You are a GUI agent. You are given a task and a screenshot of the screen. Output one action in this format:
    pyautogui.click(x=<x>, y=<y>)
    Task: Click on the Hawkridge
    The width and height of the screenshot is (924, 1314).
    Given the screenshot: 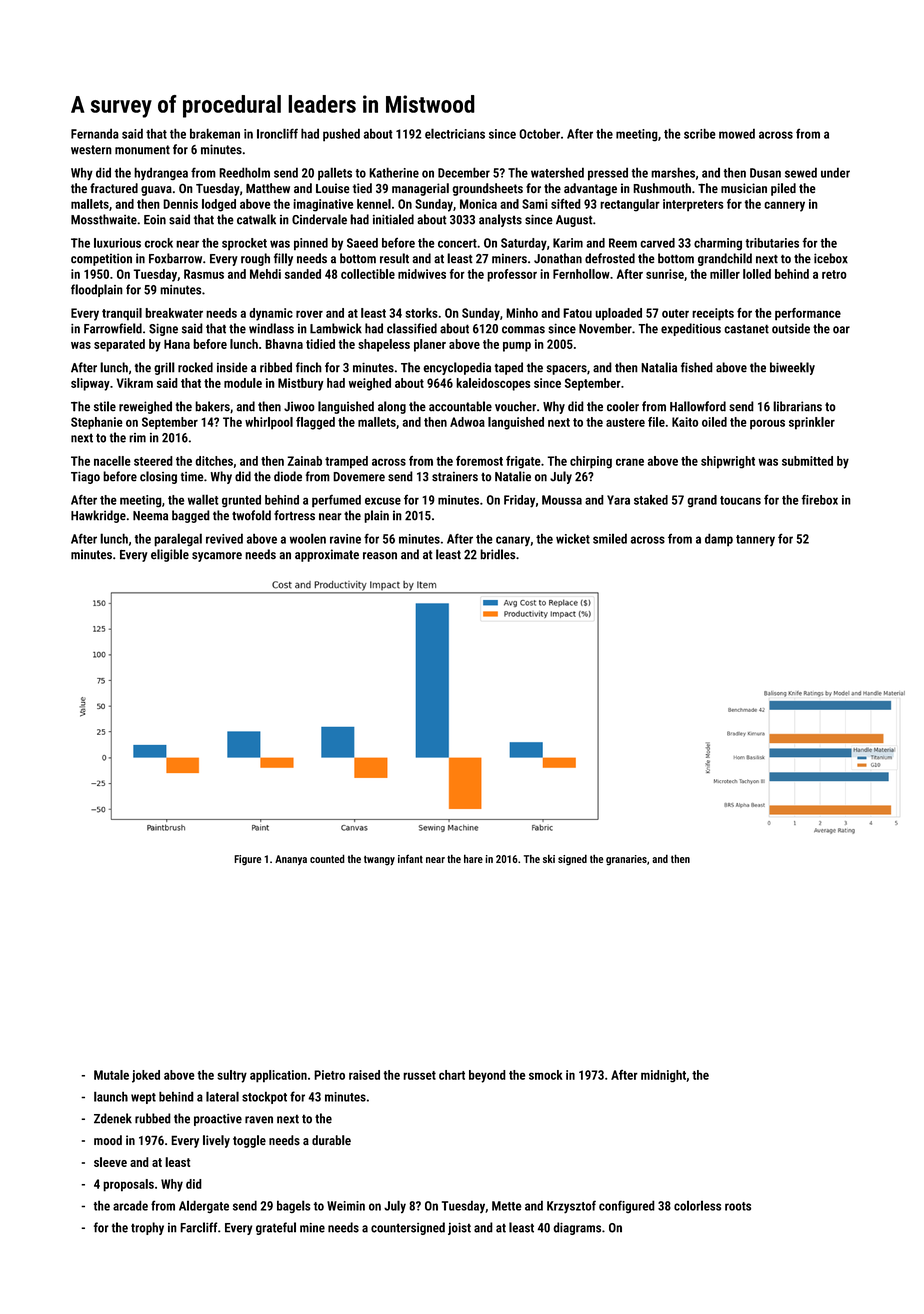 What is the action you would take?
    pyautogui.click(x=98, y=516)
